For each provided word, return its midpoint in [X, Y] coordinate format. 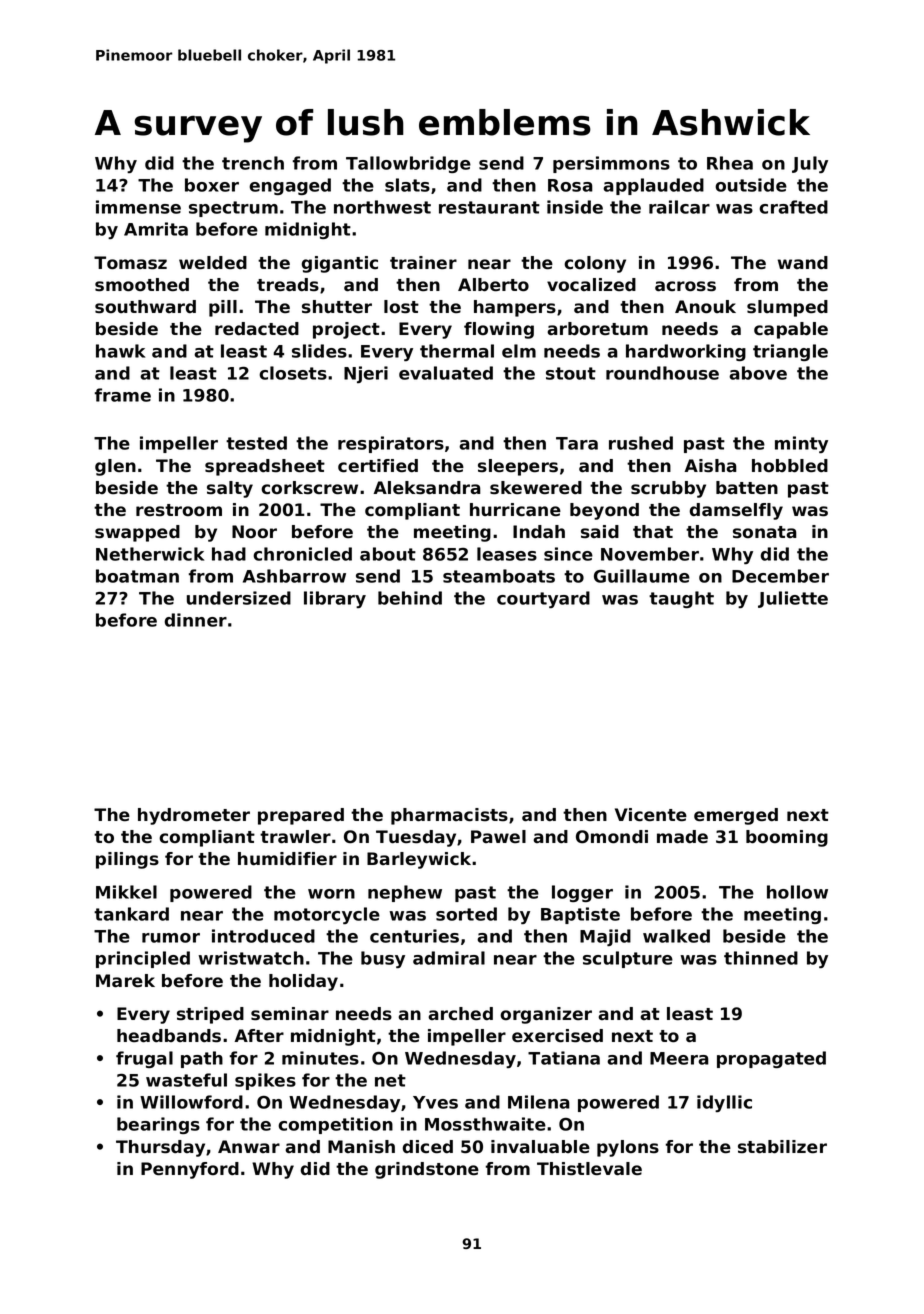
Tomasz [130, 263]
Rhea [730, 163]
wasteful [186, 1080]
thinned [761, 958]
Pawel [498, 836]
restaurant [489, 207]
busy [383, 959]
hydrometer [194, 816]
